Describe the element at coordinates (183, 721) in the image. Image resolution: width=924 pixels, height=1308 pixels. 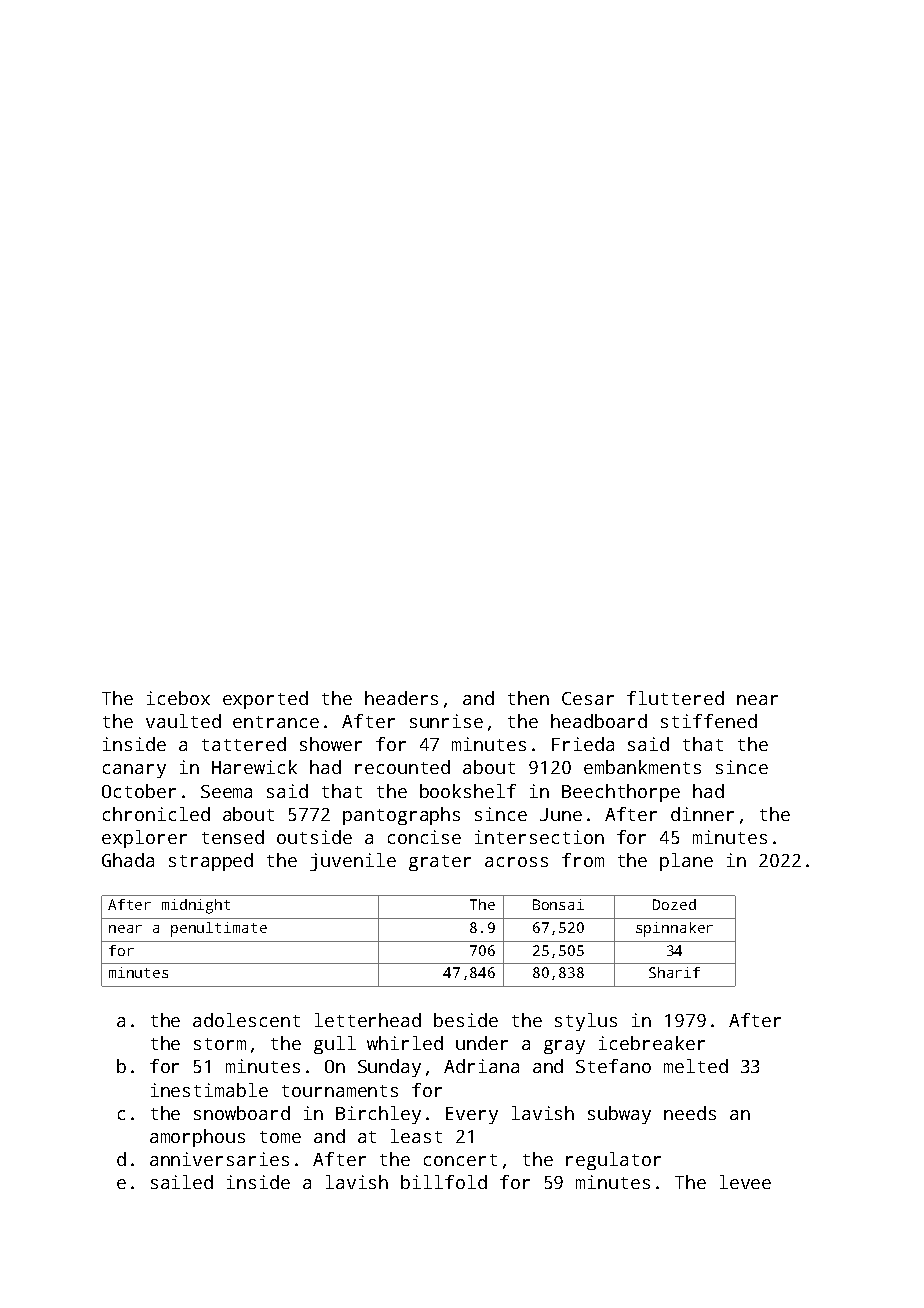
I see `vaulted` at that location.
